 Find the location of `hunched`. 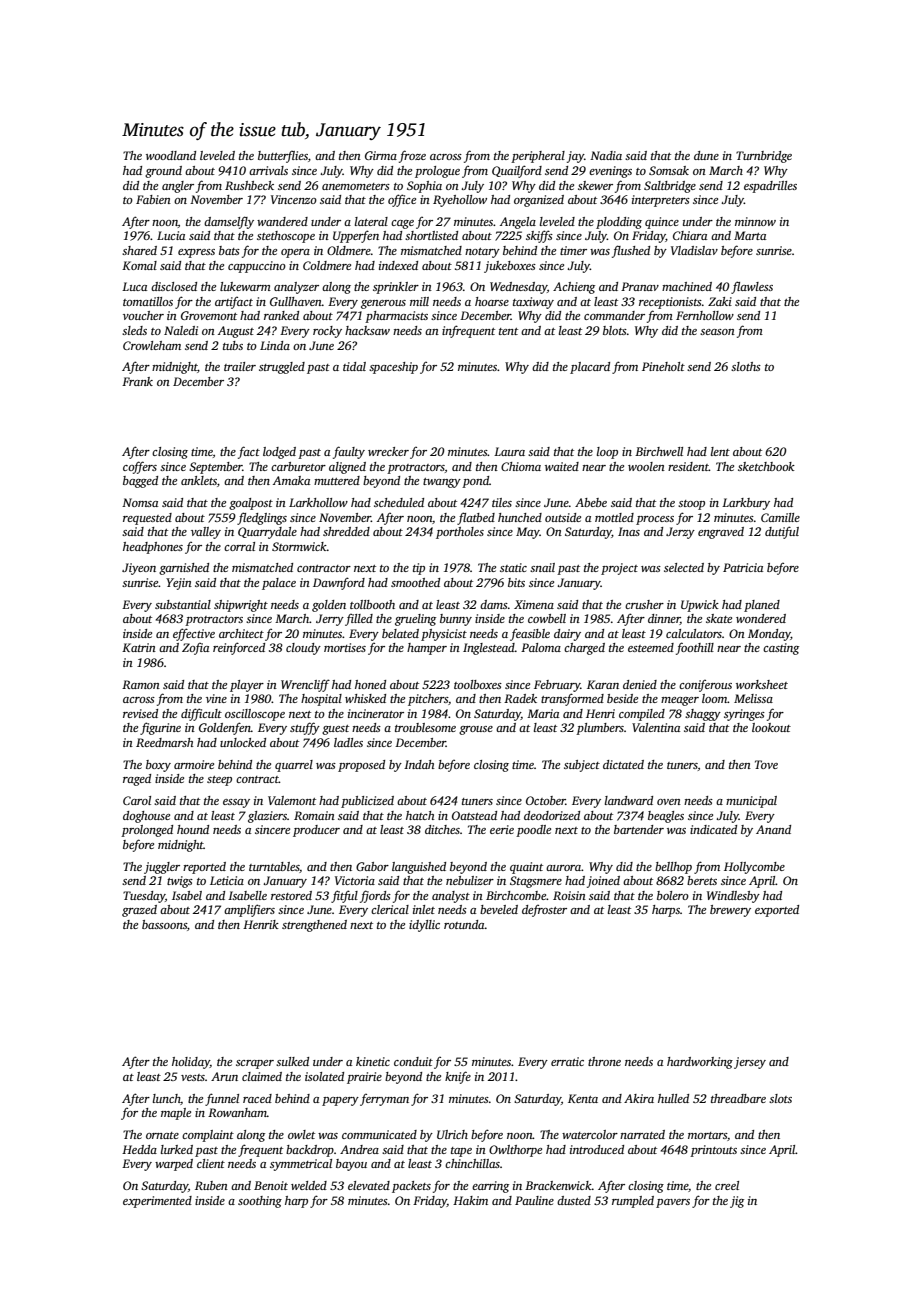

hunched is located at coordinates (520, 517).
